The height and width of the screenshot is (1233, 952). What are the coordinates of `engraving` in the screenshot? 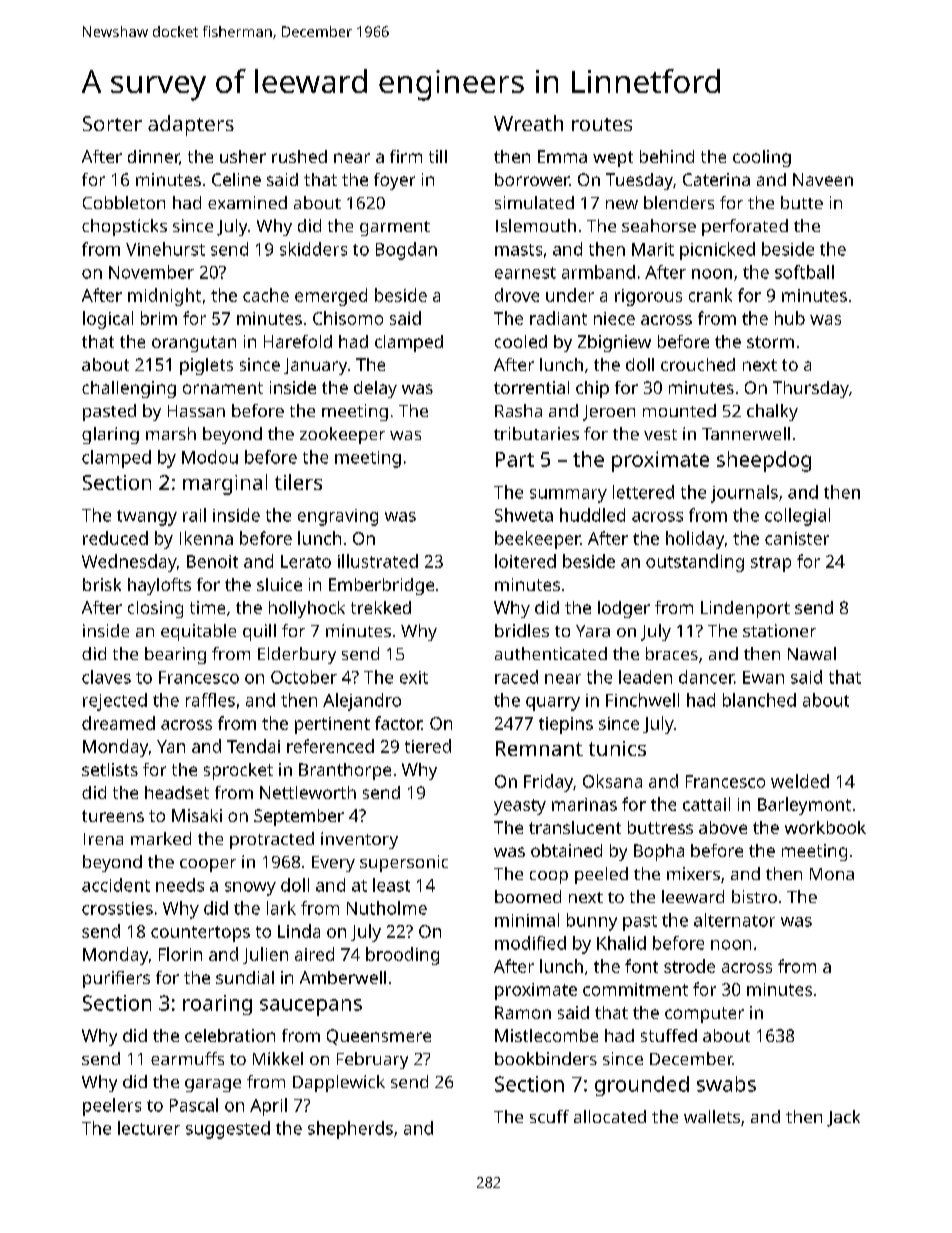 It's located at (338, 517).
